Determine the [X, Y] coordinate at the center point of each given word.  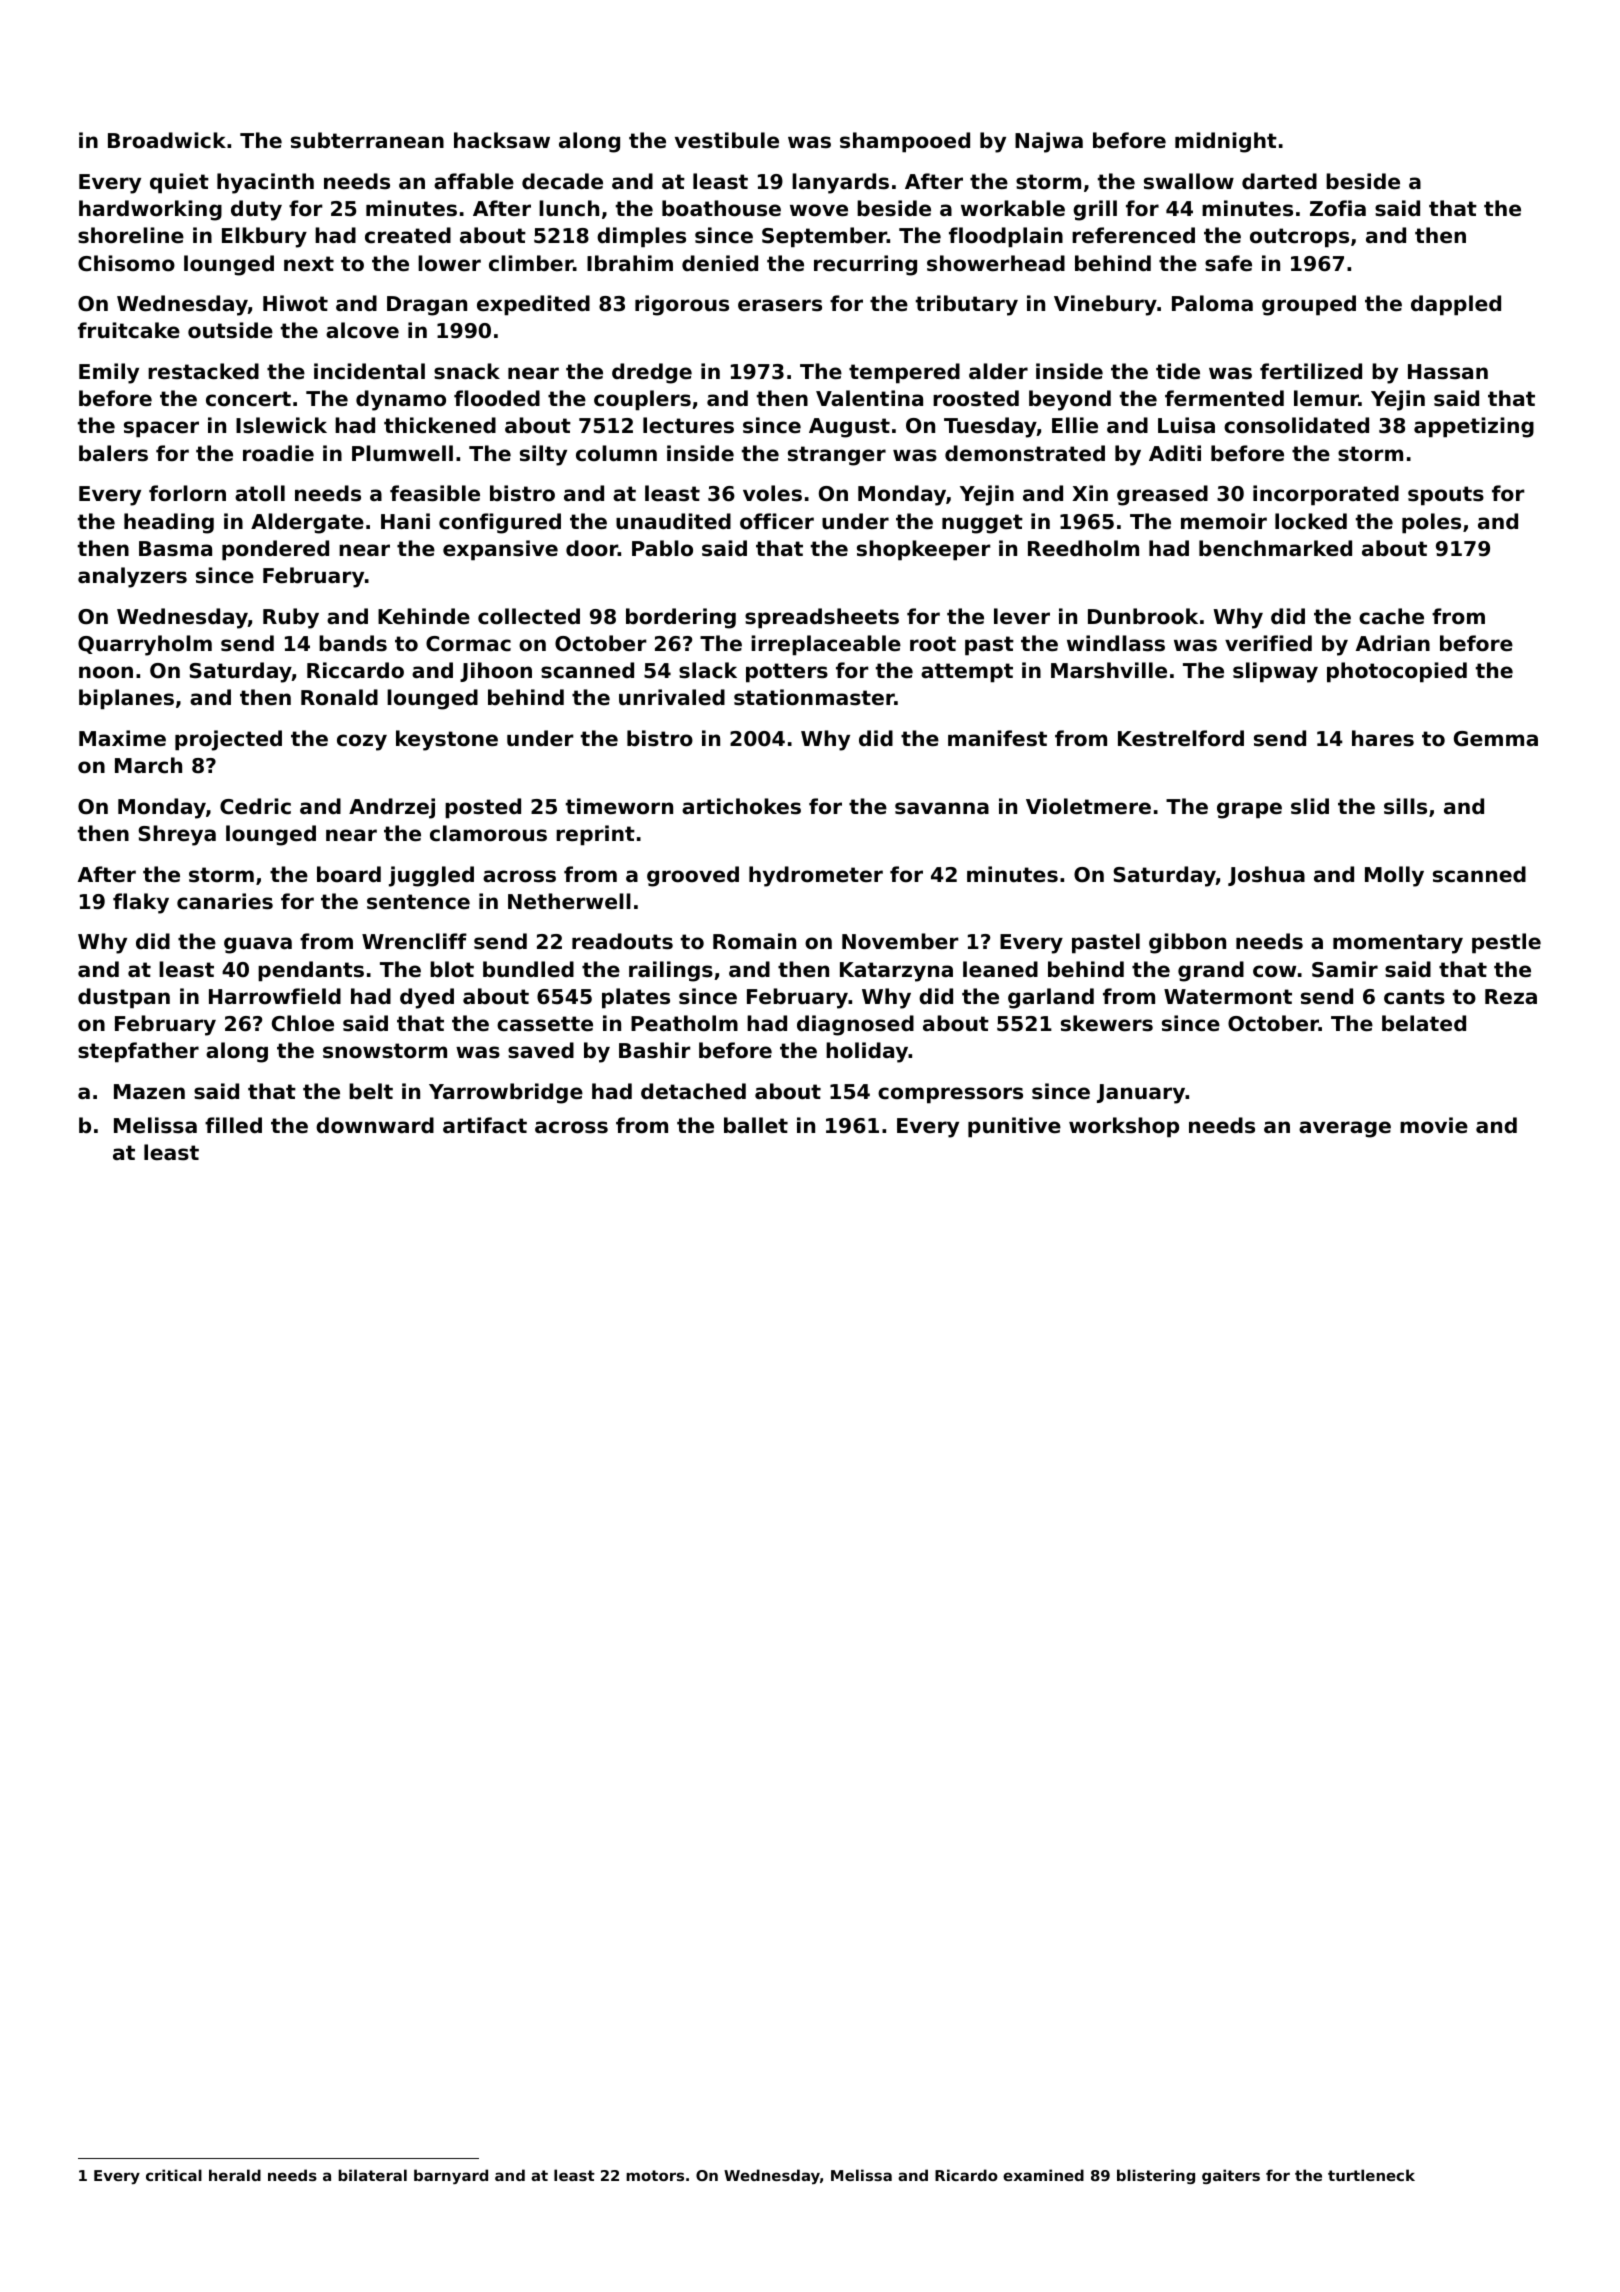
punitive [1014, 1127]
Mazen [149, 1092]
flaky [141, 903]
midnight [1226, 142]
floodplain [1006, 237]
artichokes [741, 806]
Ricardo [966, 2175]
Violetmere [1088, 806]
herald [235, 2175]
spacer [161, 429]
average [1345, 1129]
